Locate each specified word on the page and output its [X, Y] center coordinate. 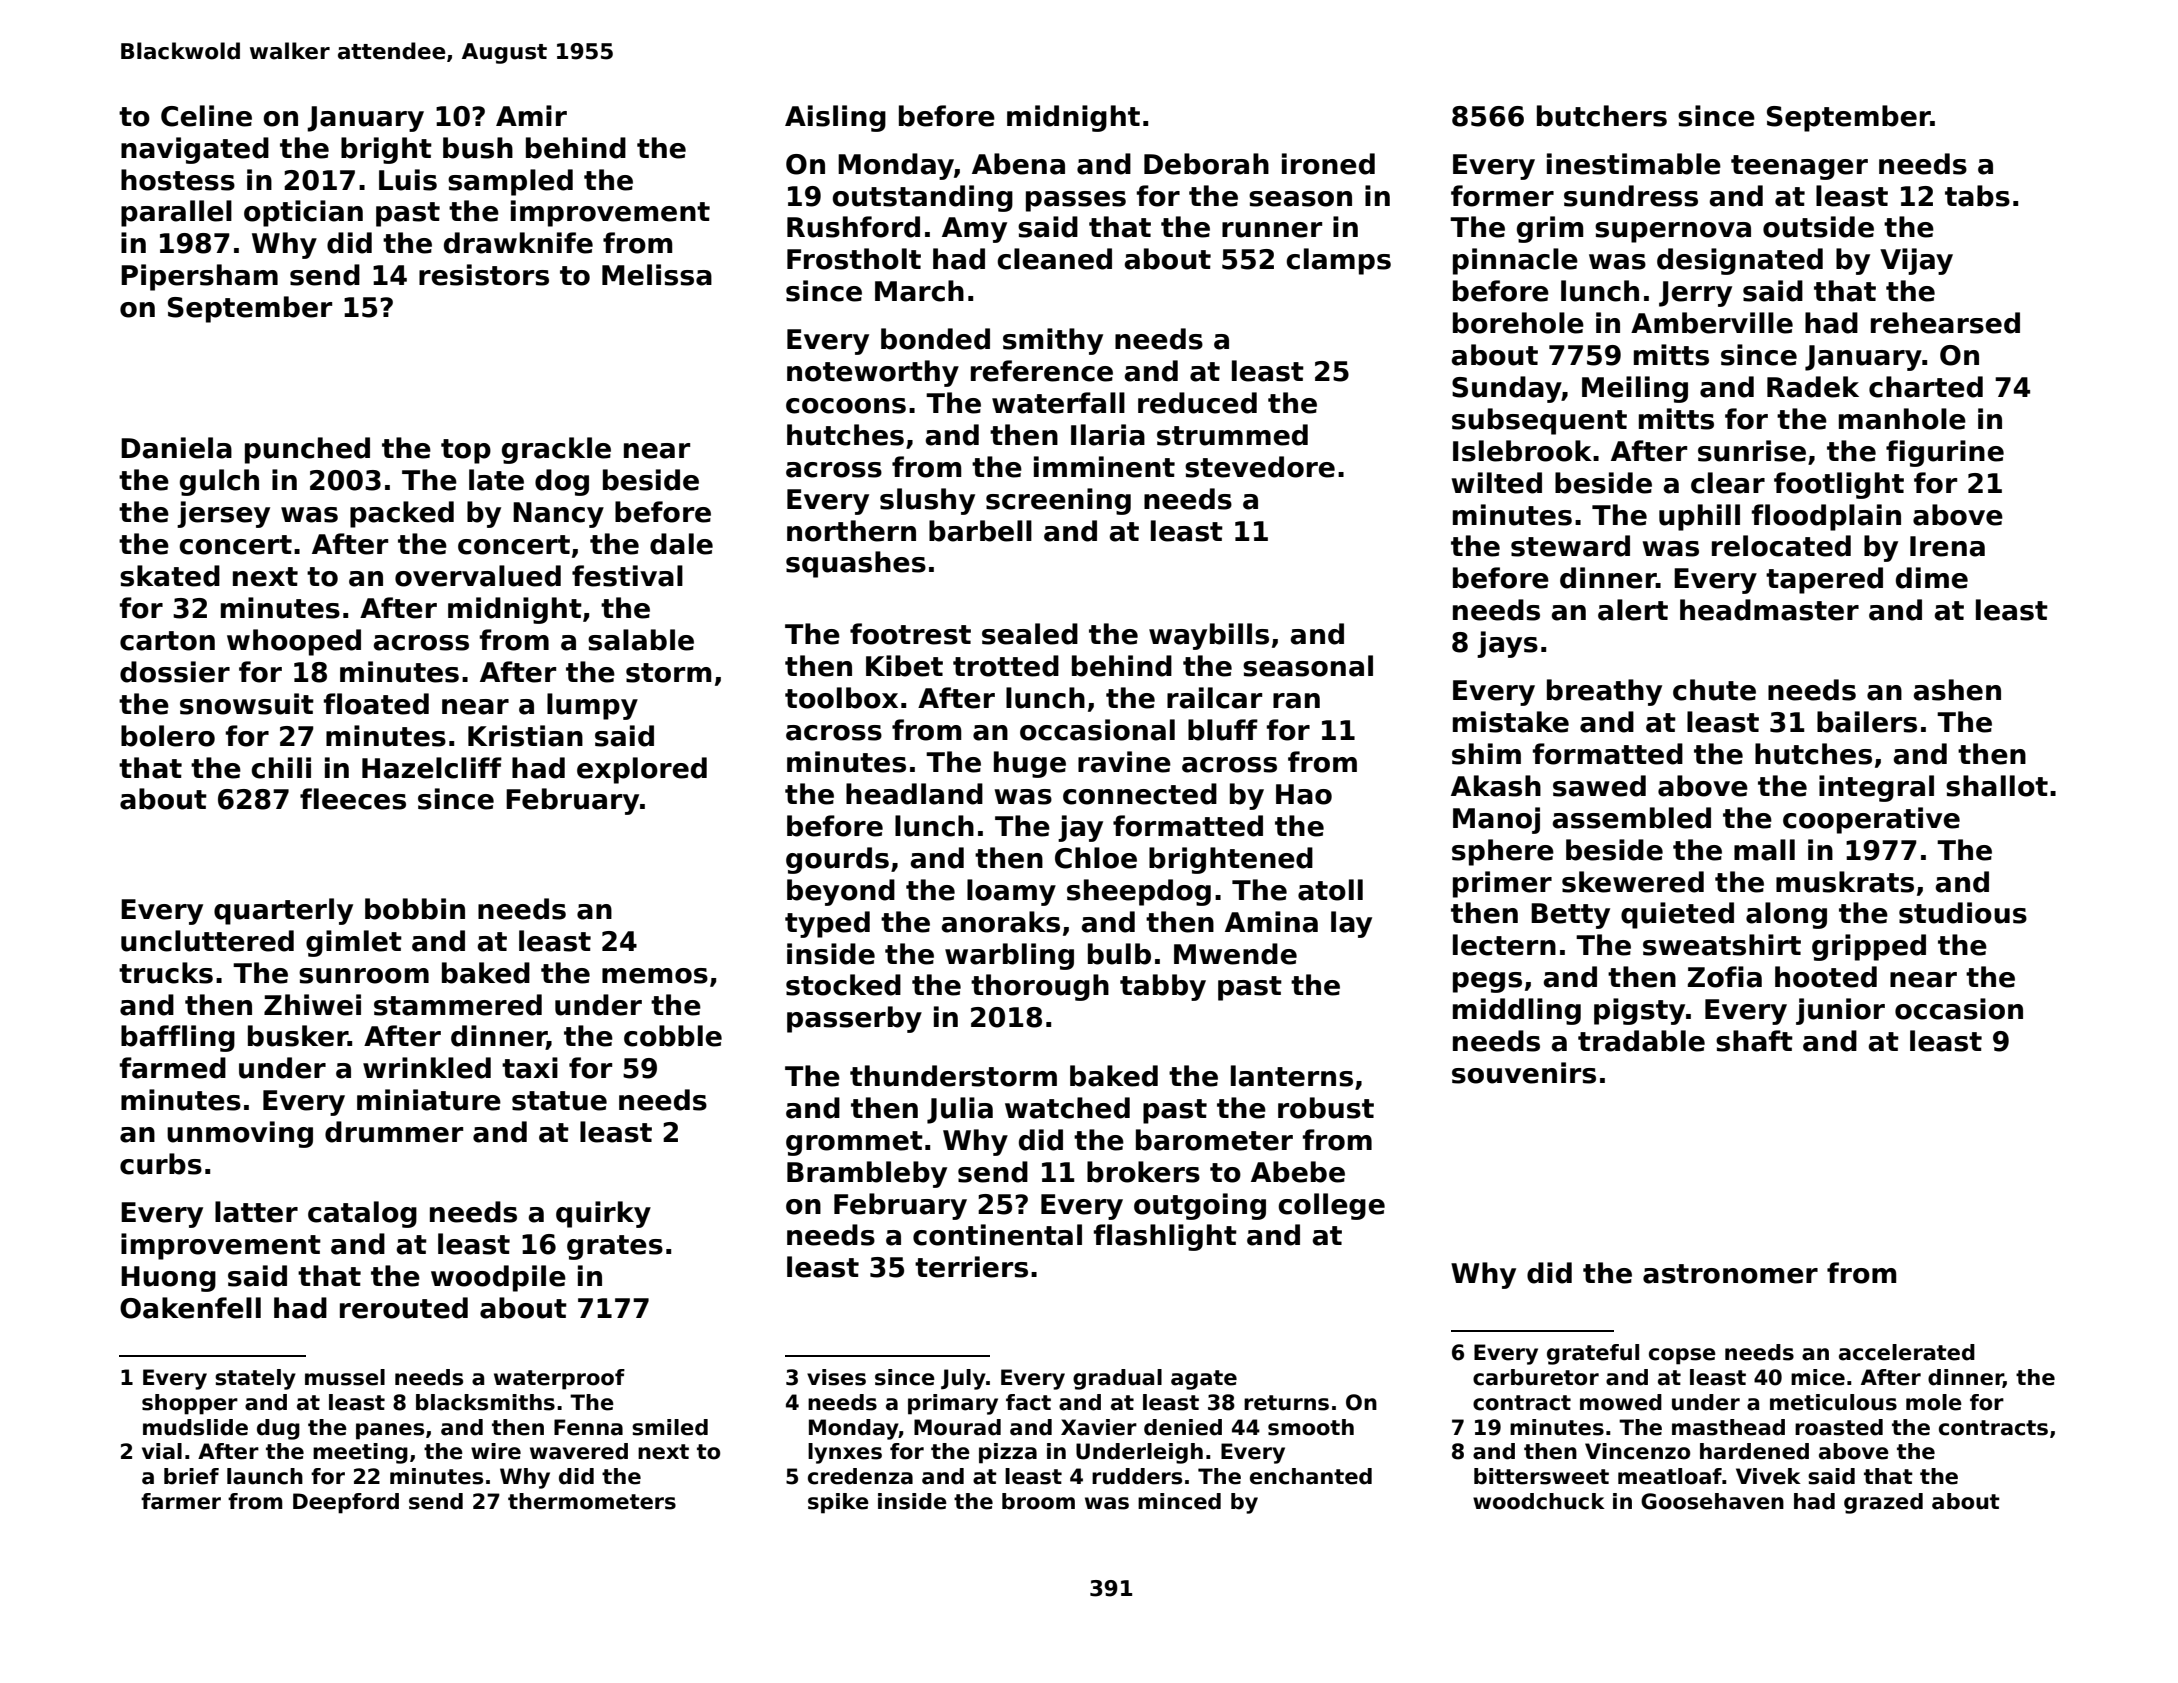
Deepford [346, 1503]
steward [1570, 546]
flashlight [1165, 1237]
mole [1934, 1402]
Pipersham [199, 277]
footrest [910, 634]
